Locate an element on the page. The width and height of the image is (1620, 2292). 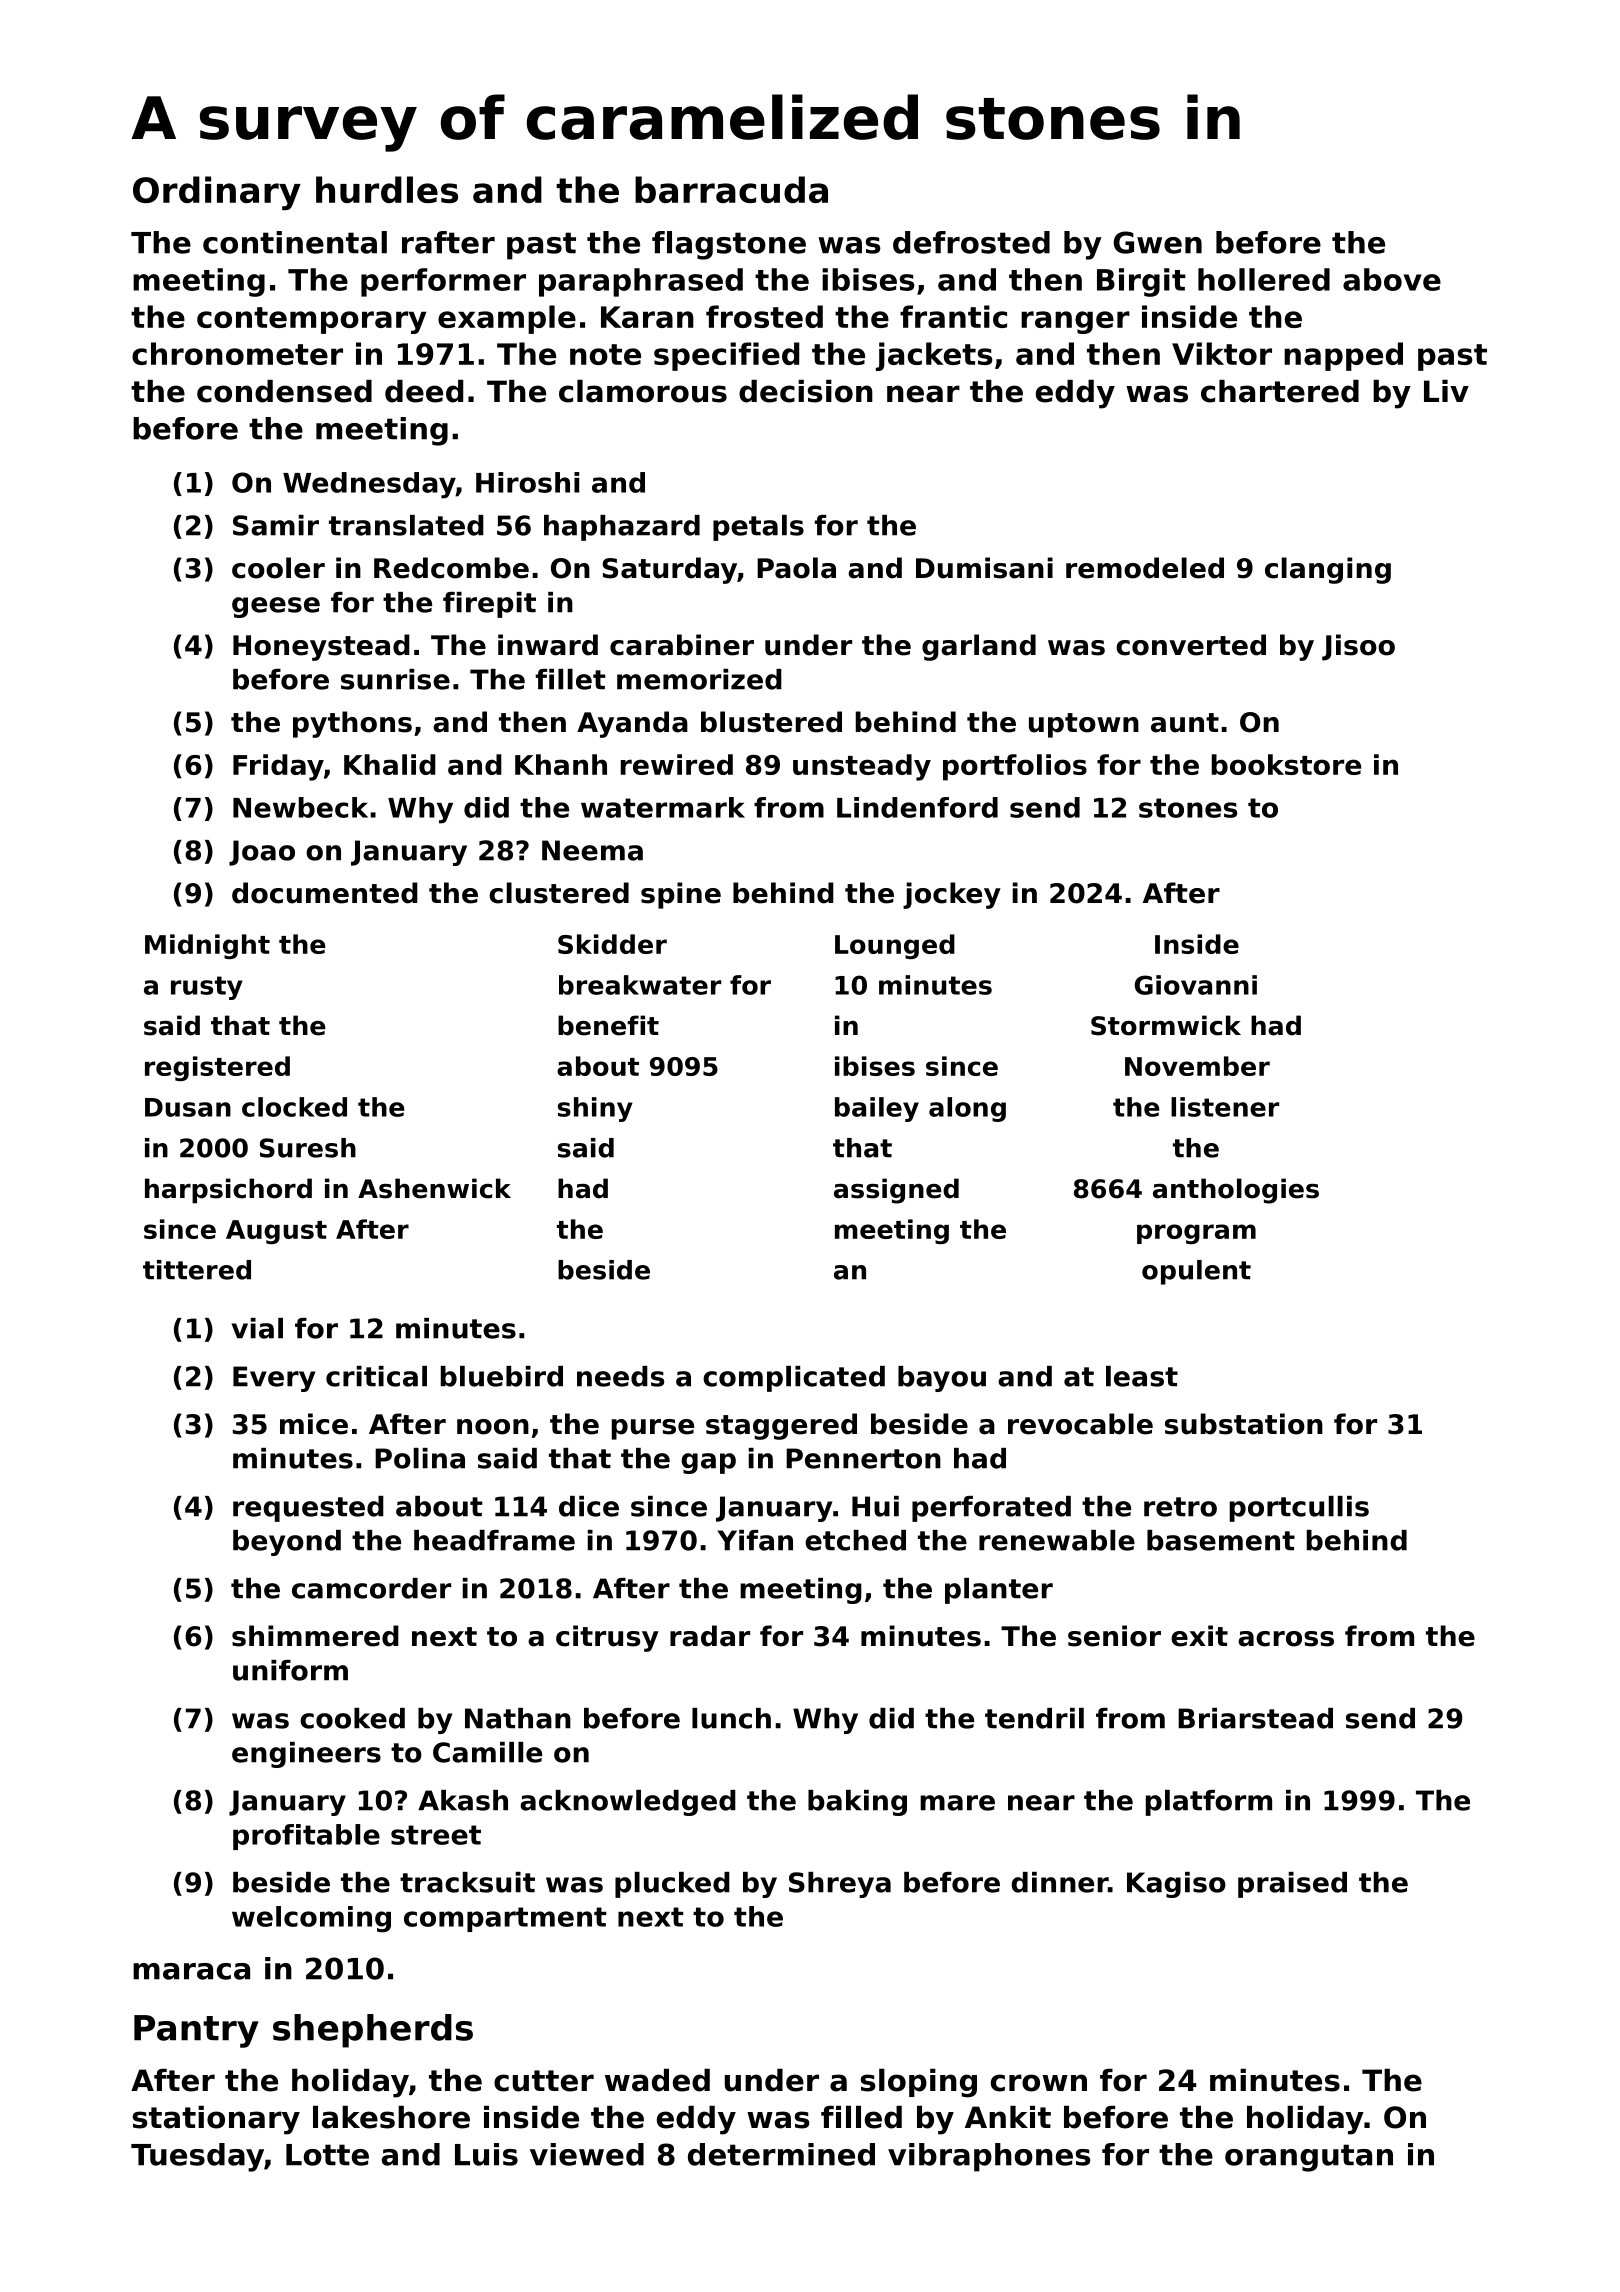
memorized is located at coordinates (699, 679).
